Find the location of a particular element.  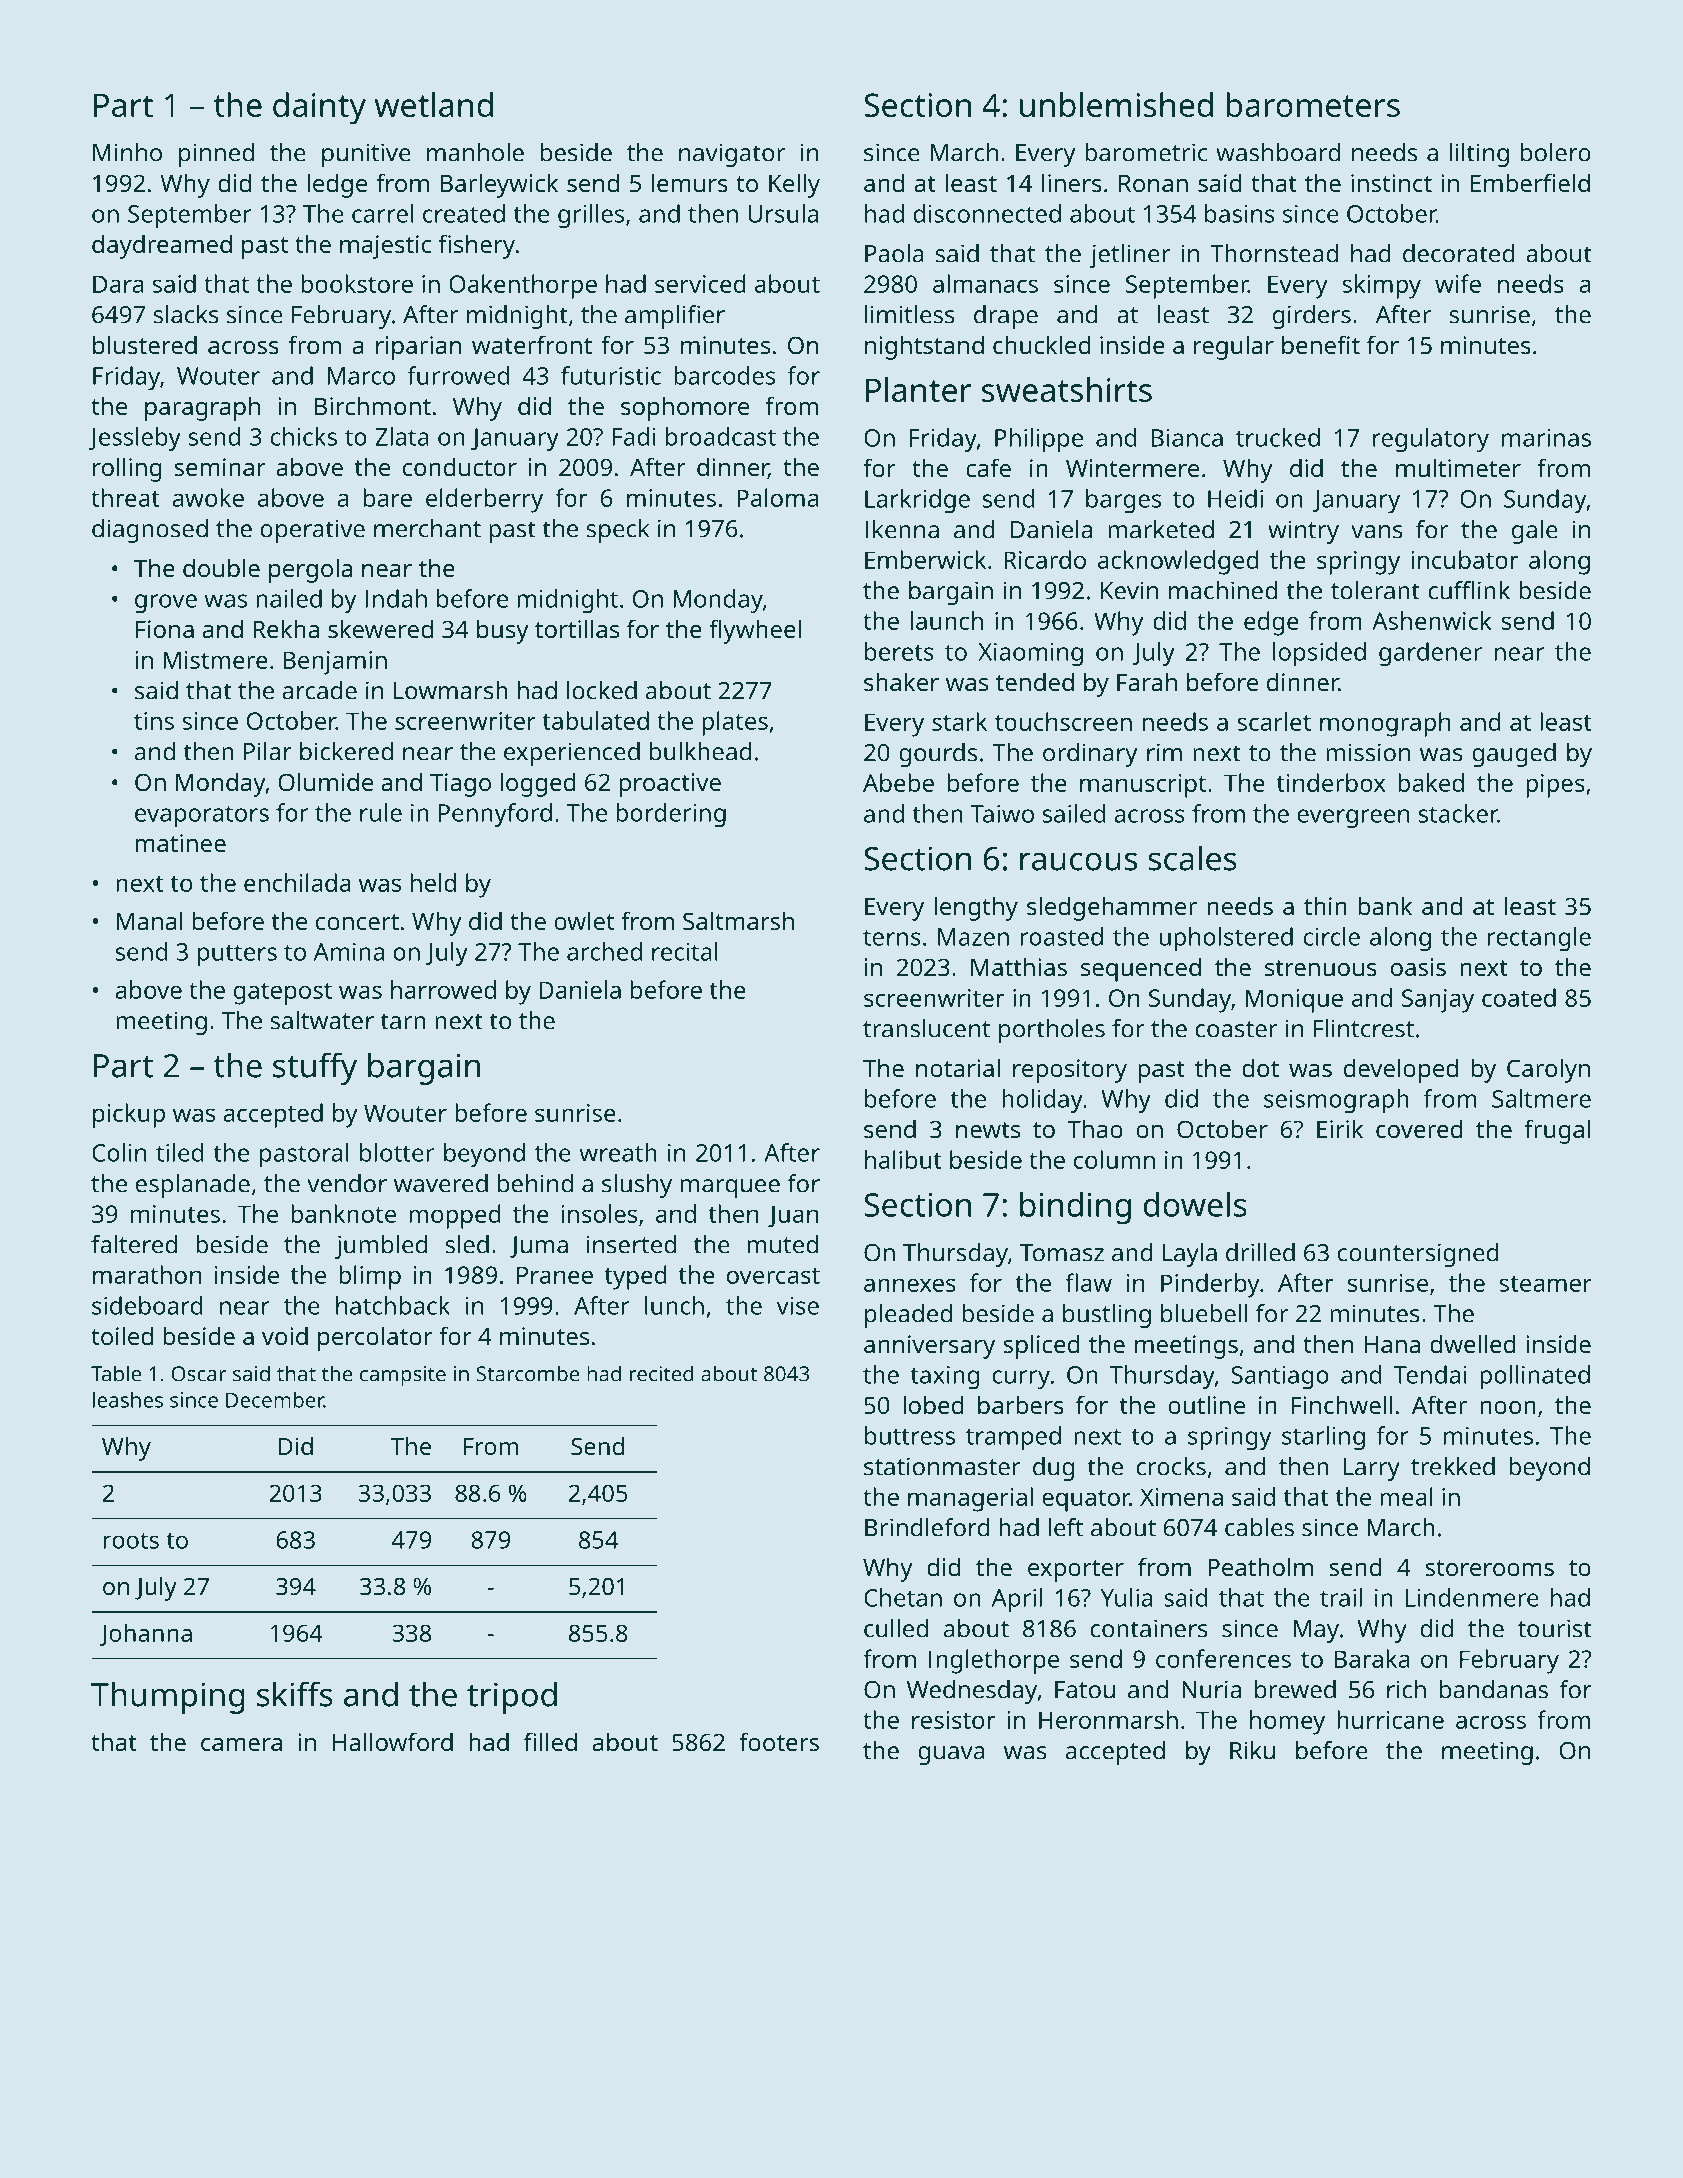

inserted is located at coordinates (631, 1244).
